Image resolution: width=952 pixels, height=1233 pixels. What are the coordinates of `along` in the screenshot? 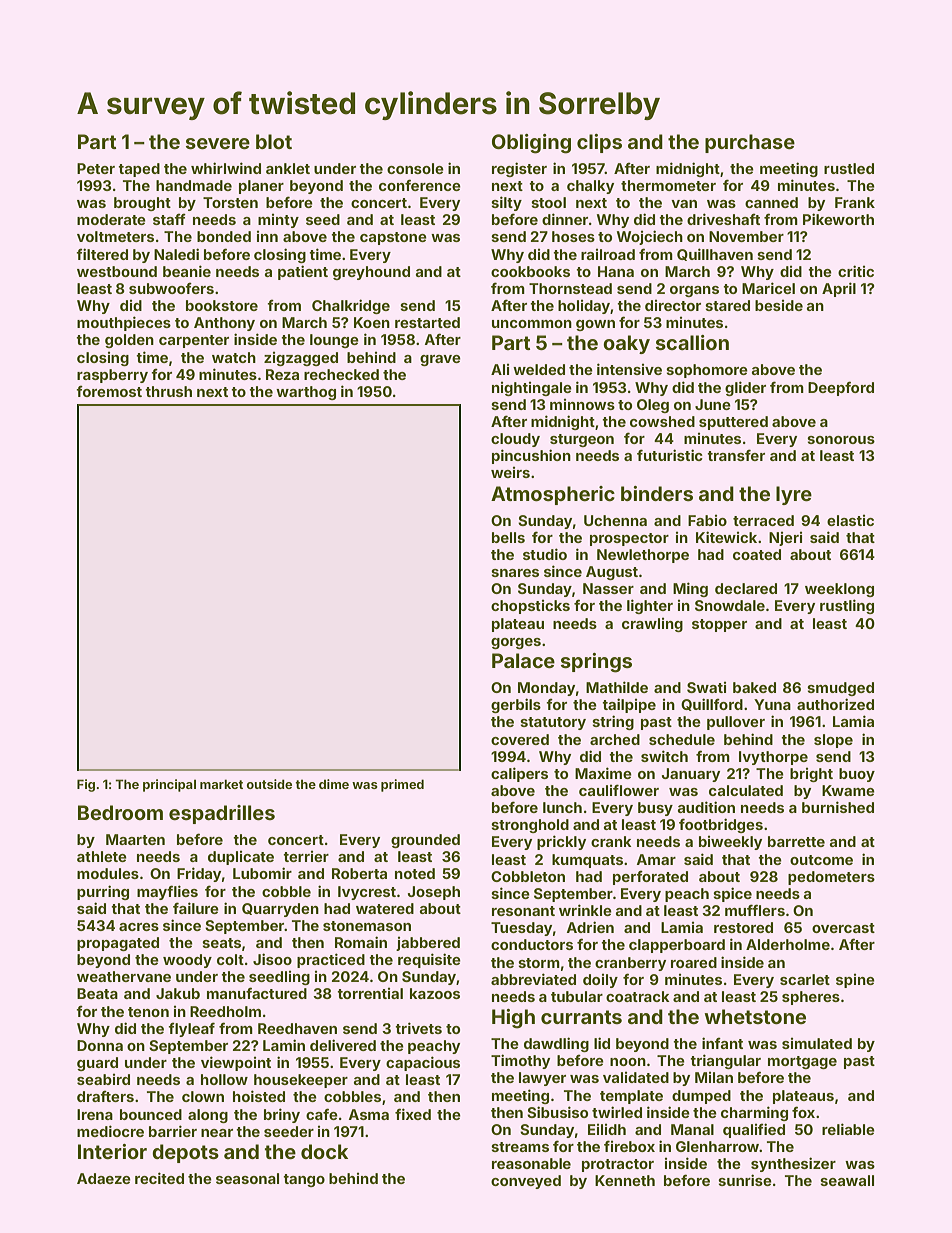 It's located at (208, 1116).
